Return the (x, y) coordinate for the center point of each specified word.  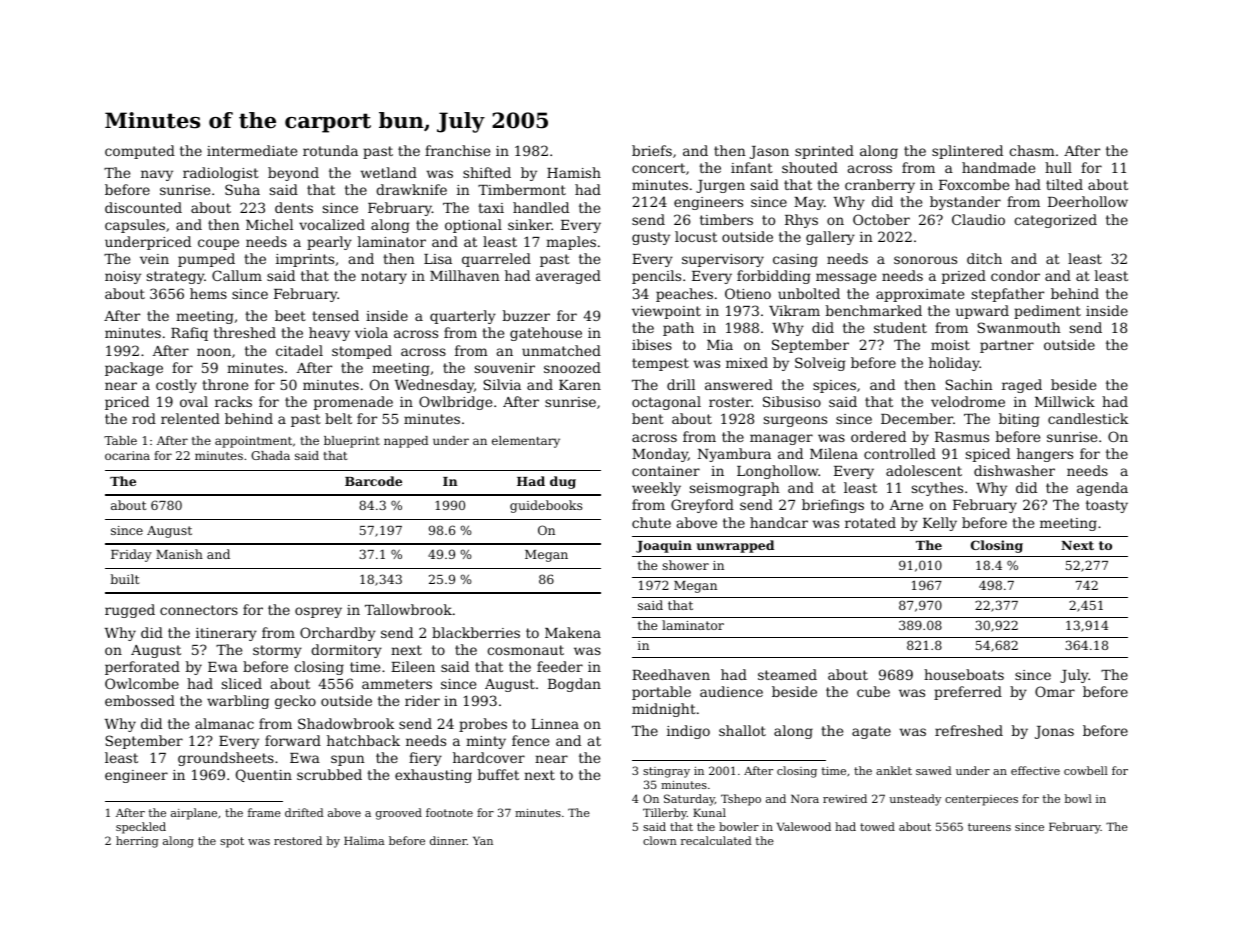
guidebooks (546, 506)
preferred (968, 693)
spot (232, 842)
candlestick (1088, 418)
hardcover (489, 757)
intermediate (252, 150)
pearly (329, 243)
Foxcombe (974, 184)
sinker (530, 224)
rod (144, 418)
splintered (967, 152)
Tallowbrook (408, 609)
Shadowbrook (346, 723)
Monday (660, 455)
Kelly (940, 524)
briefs (652, 150)
